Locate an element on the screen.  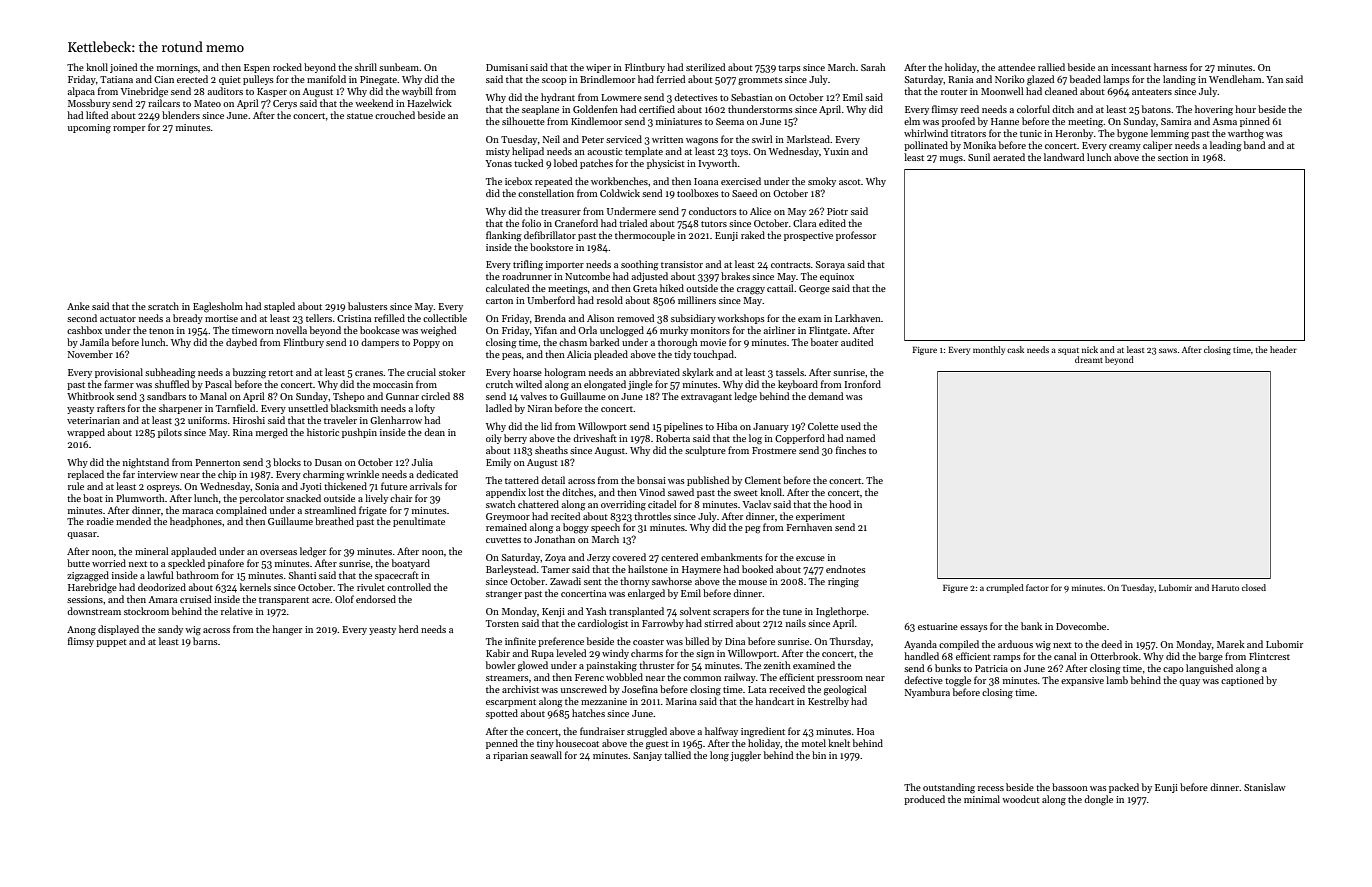
riparian is located at coordinates (510, 756).
